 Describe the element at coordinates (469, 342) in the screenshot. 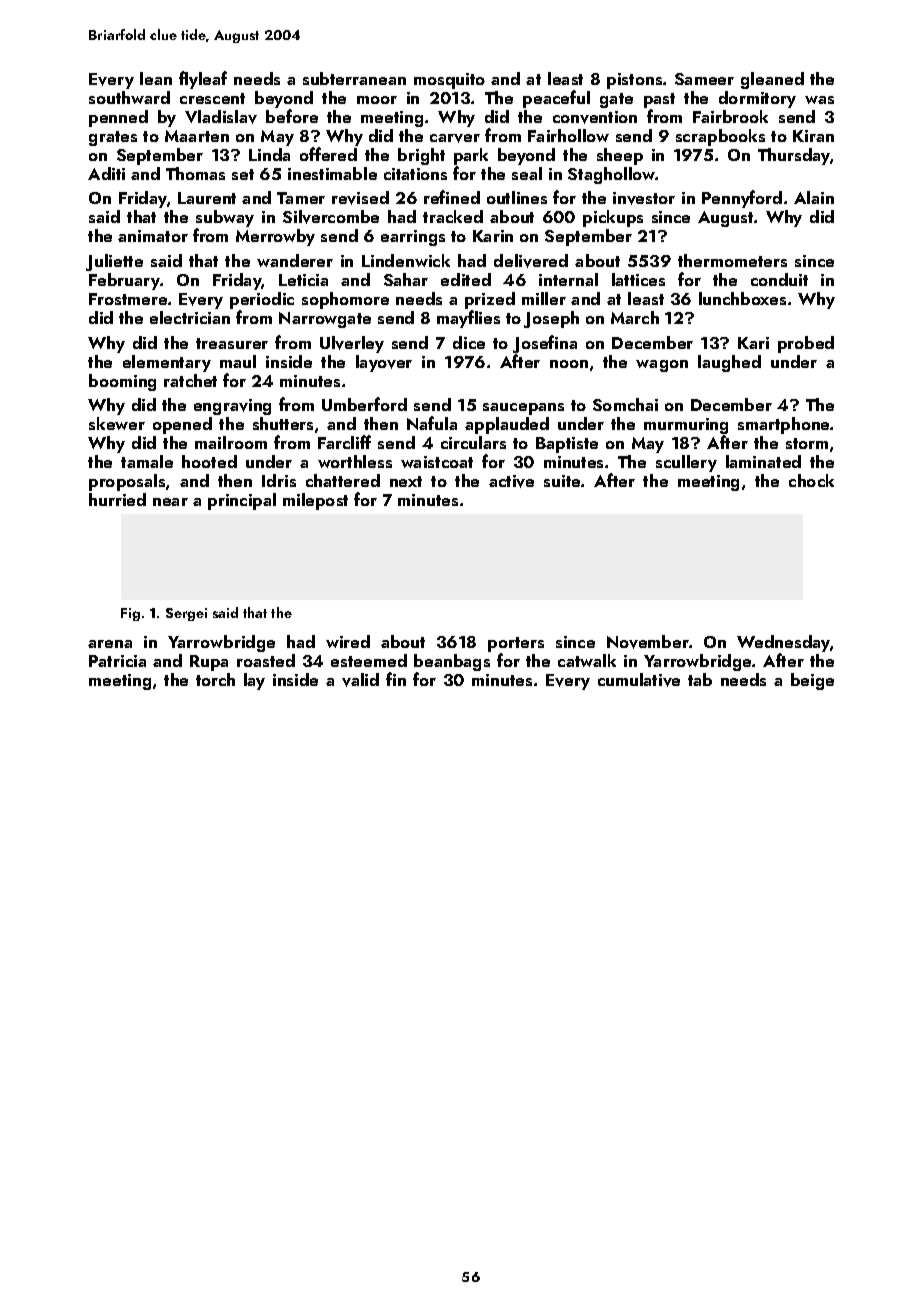

I see `dice` at that location.
